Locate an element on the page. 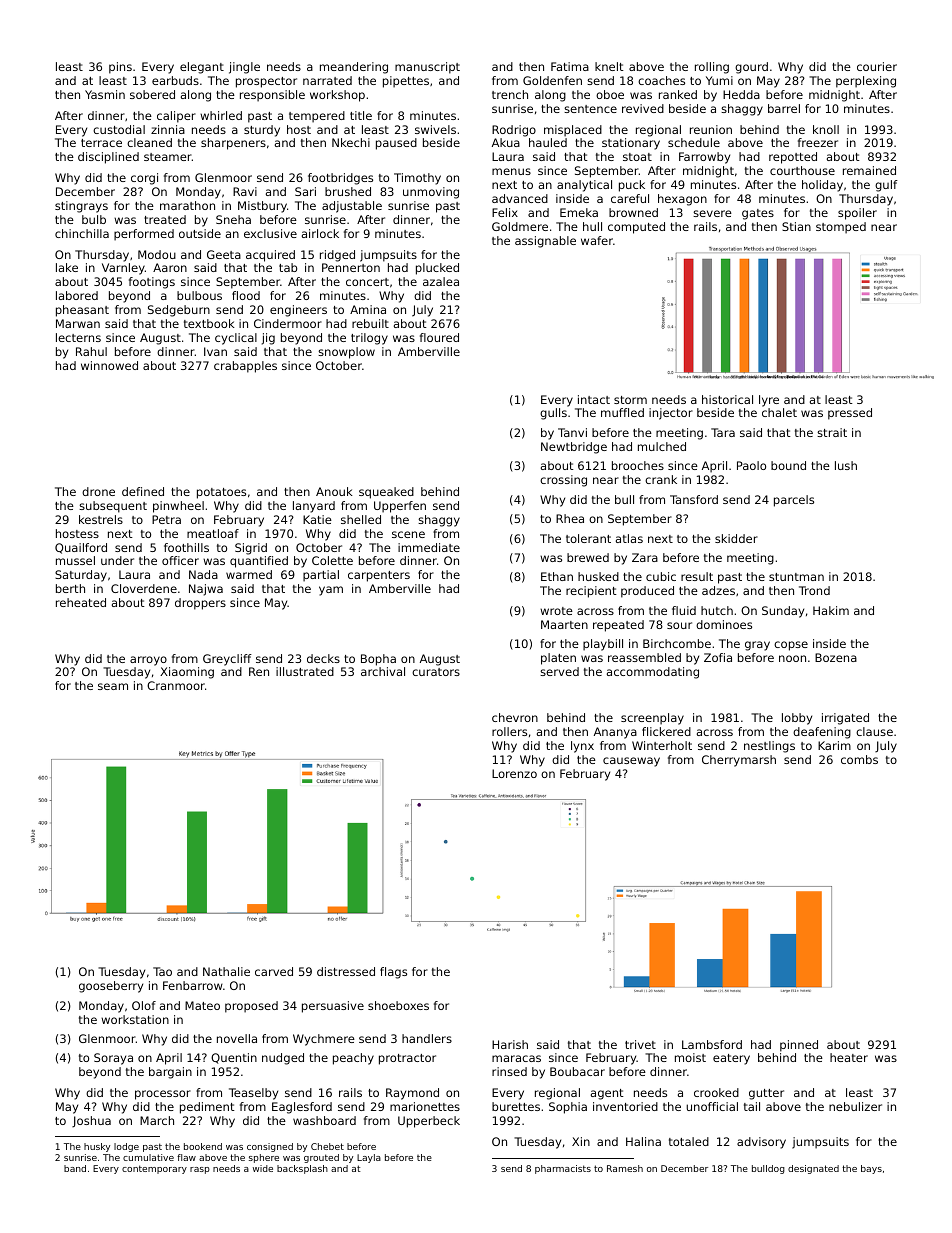 Image resolution: width=952 pixels, height=1233 pixels. Timothy is located at coordinates (417, 179).
